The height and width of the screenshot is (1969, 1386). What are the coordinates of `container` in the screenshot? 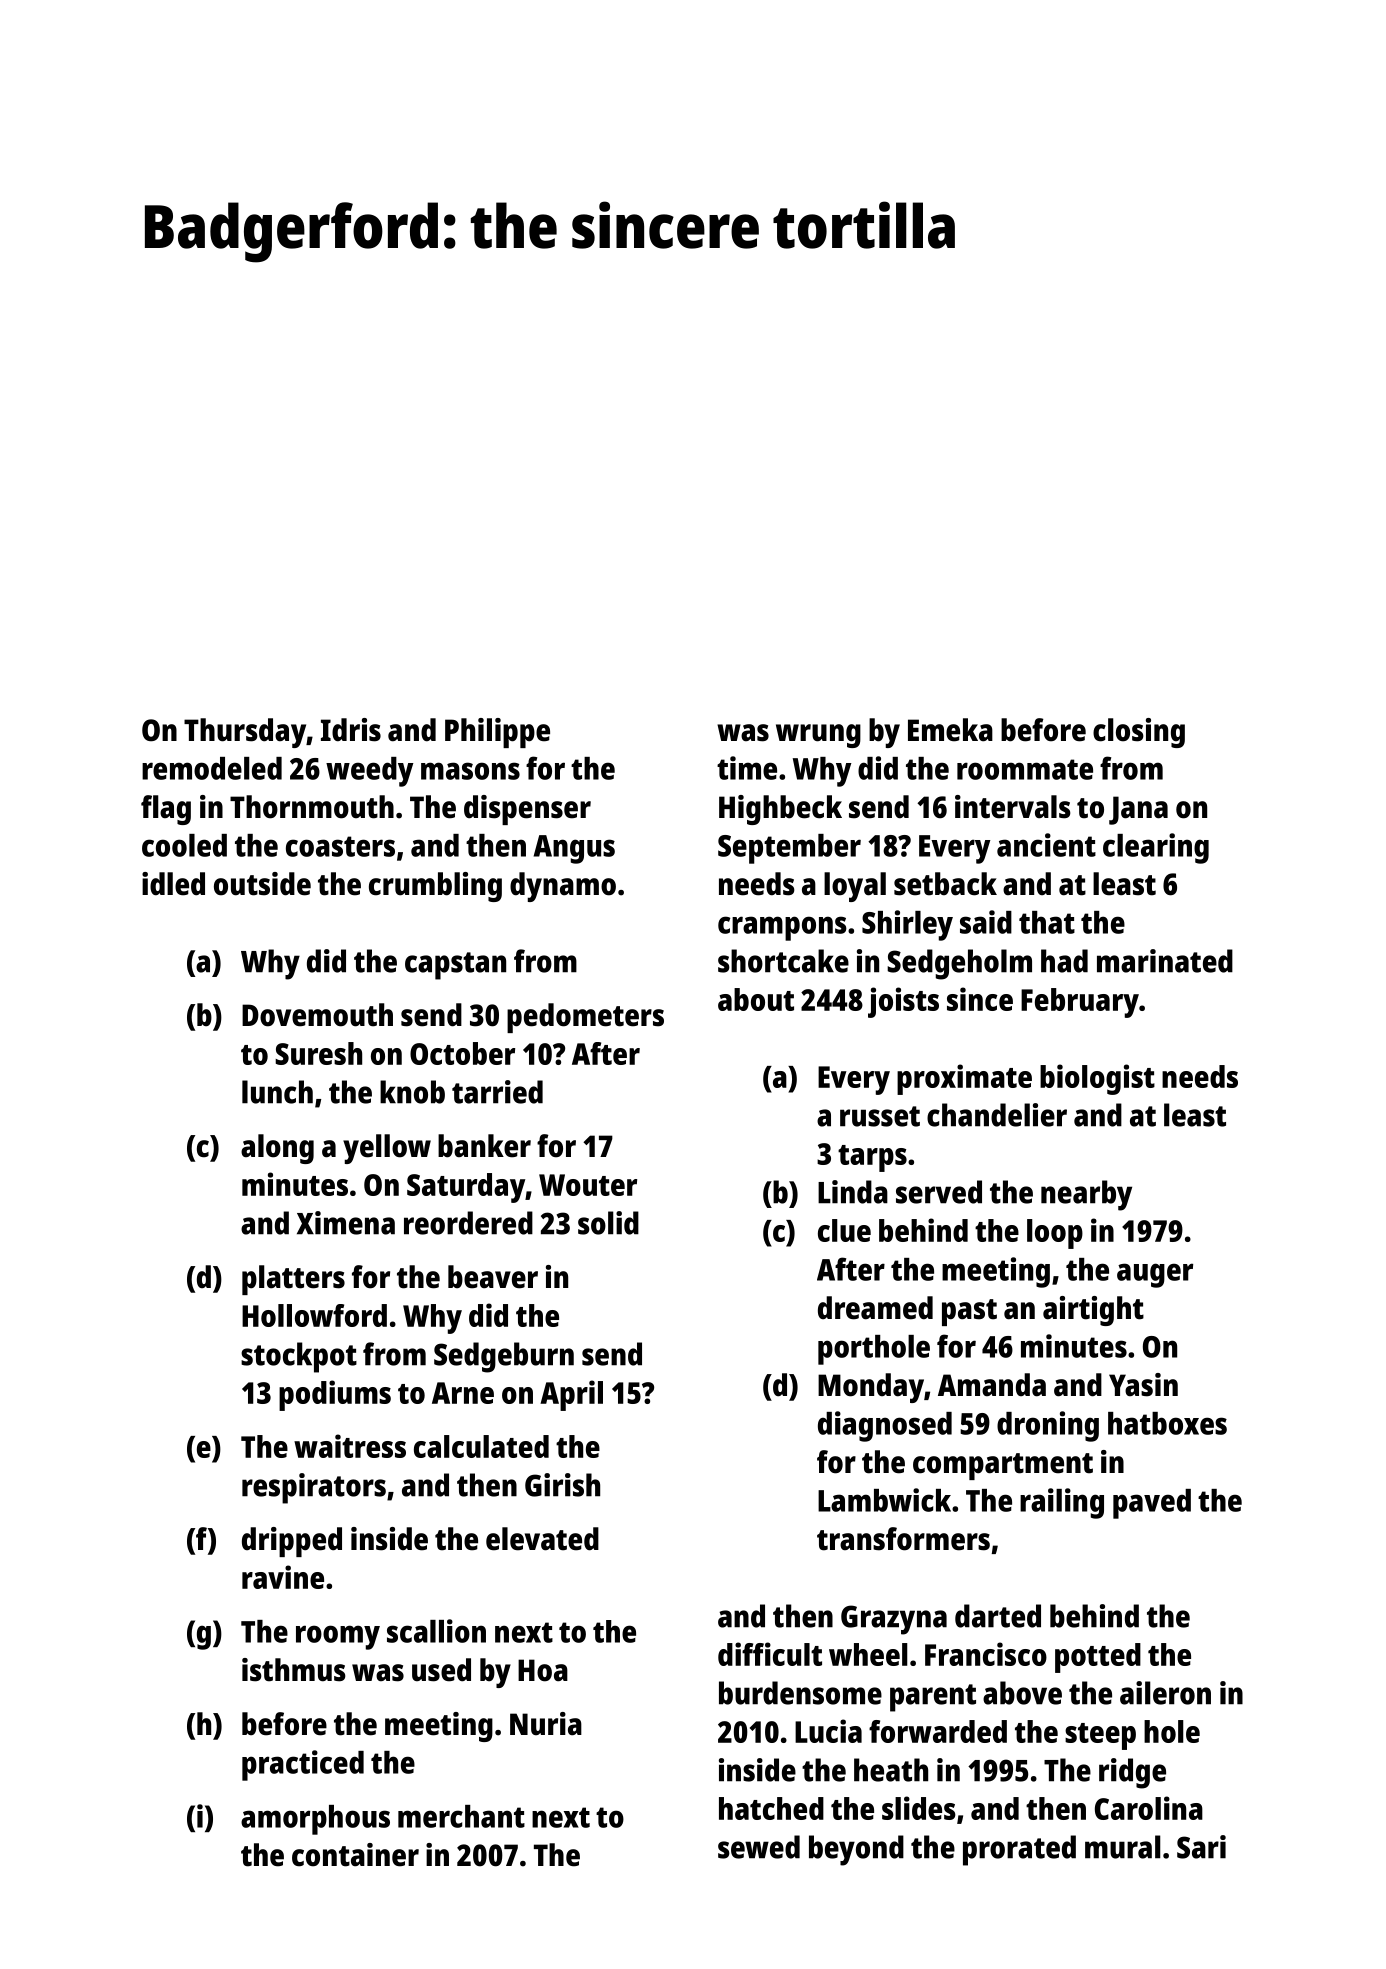 It's located at (355, 1855).
